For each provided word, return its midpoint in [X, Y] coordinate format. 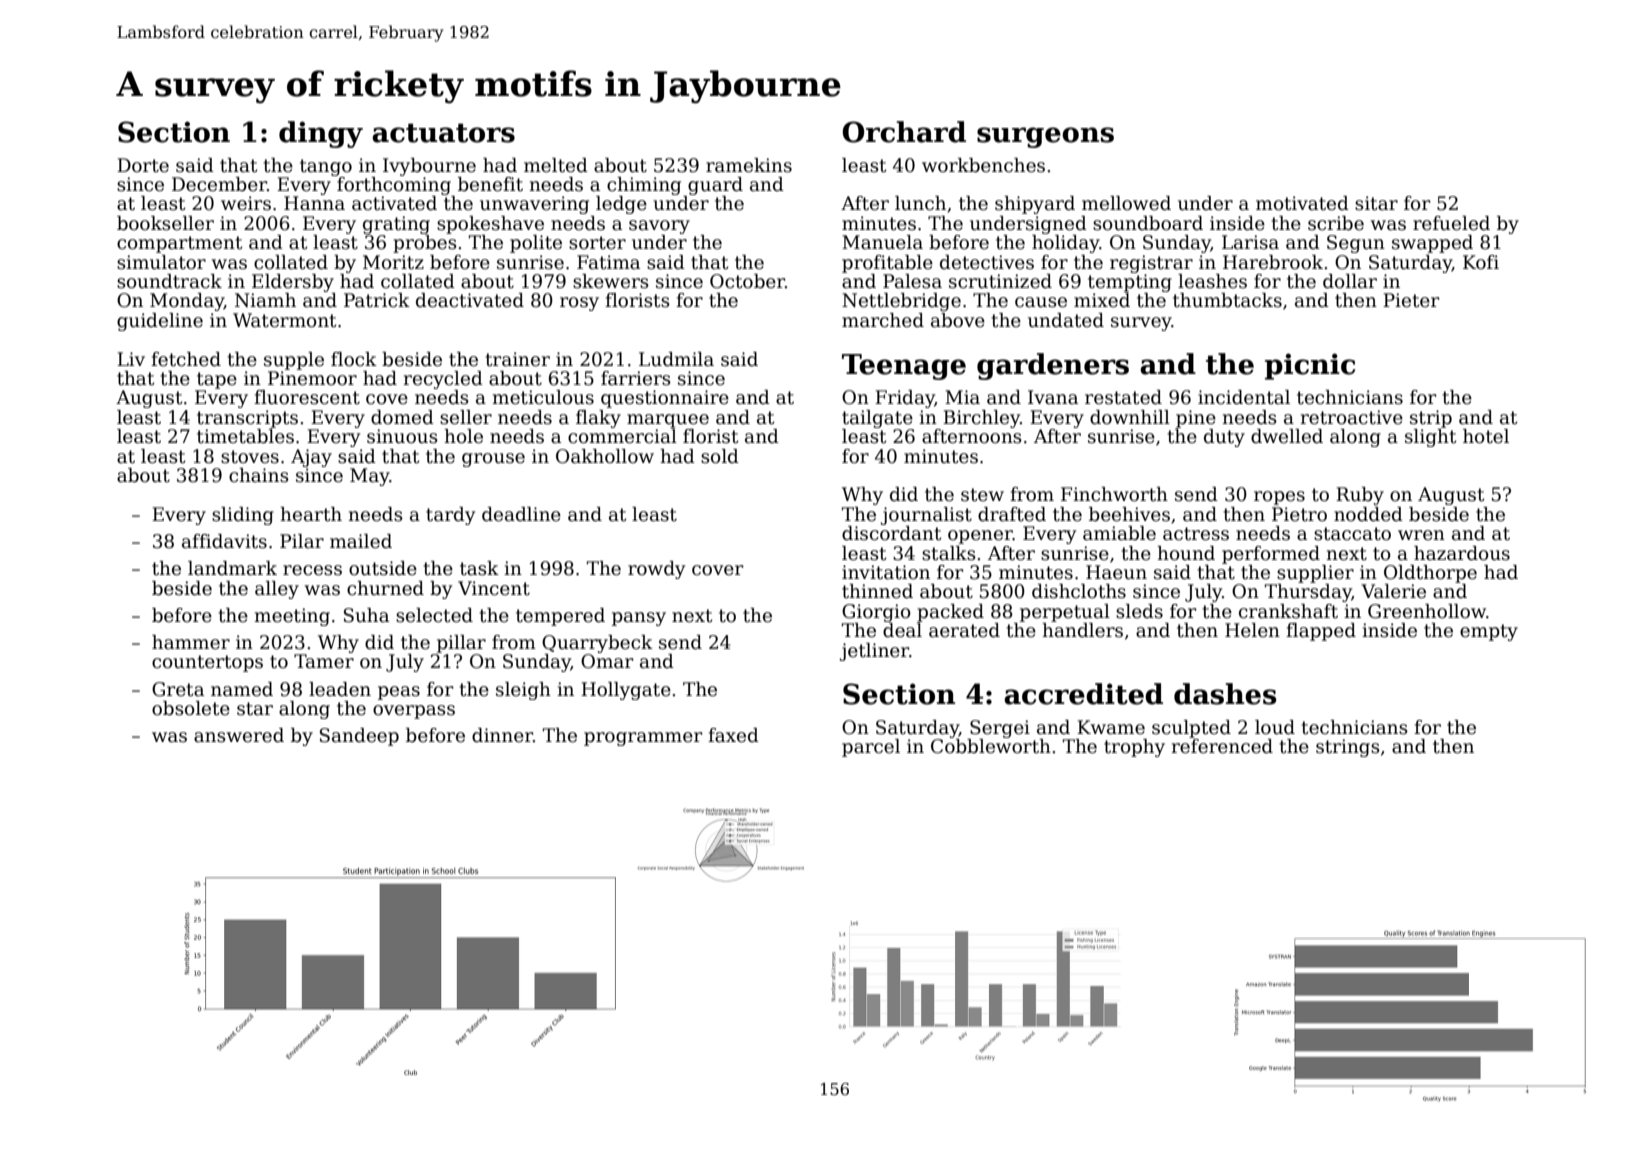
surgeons [1045, 137]
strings [1348, 748]
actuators [443, 133]
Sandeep [359, 737]
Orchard [904, 132]
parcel [871, 748]
